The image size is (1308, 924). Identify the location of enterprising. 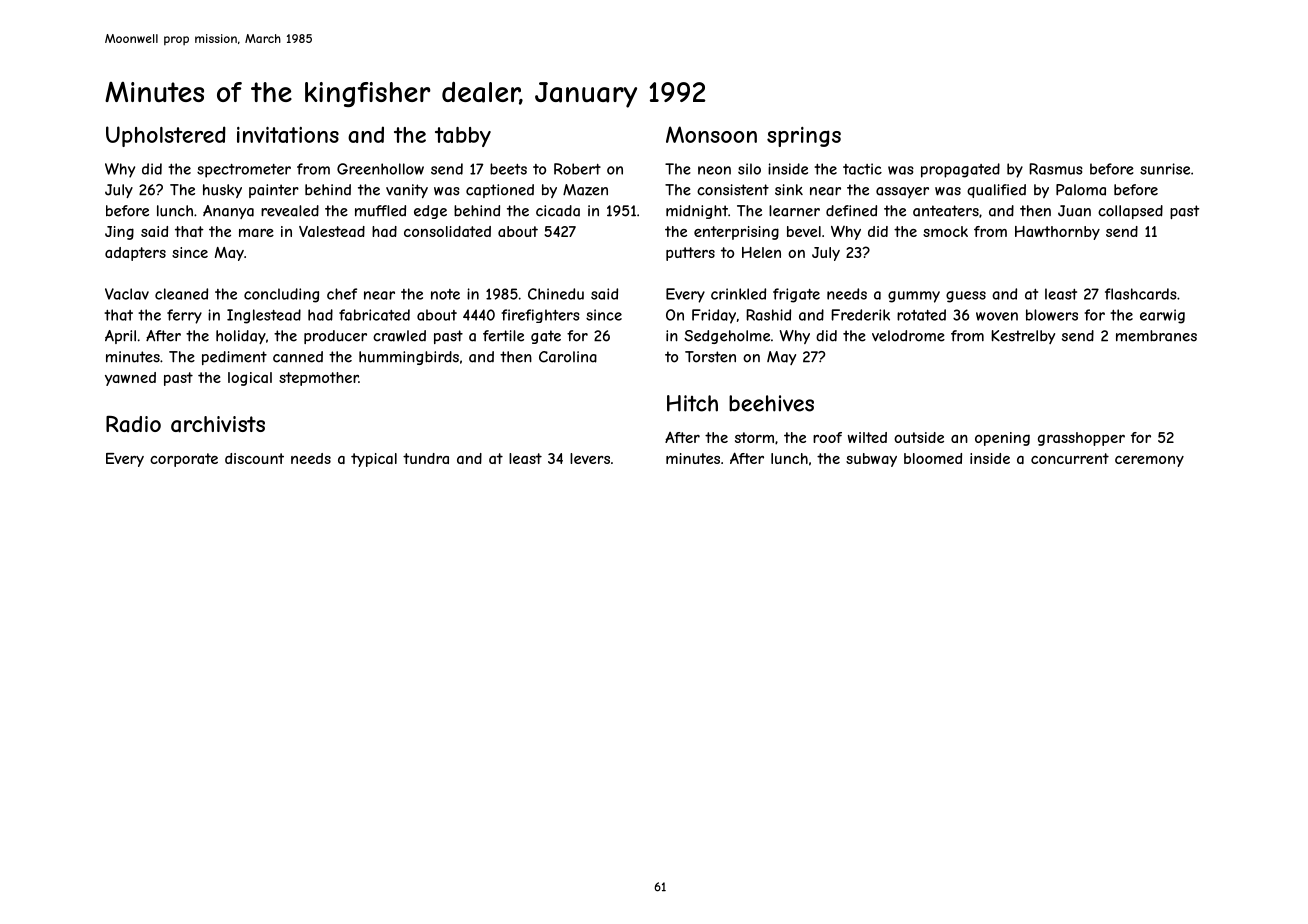
(736, 233).
